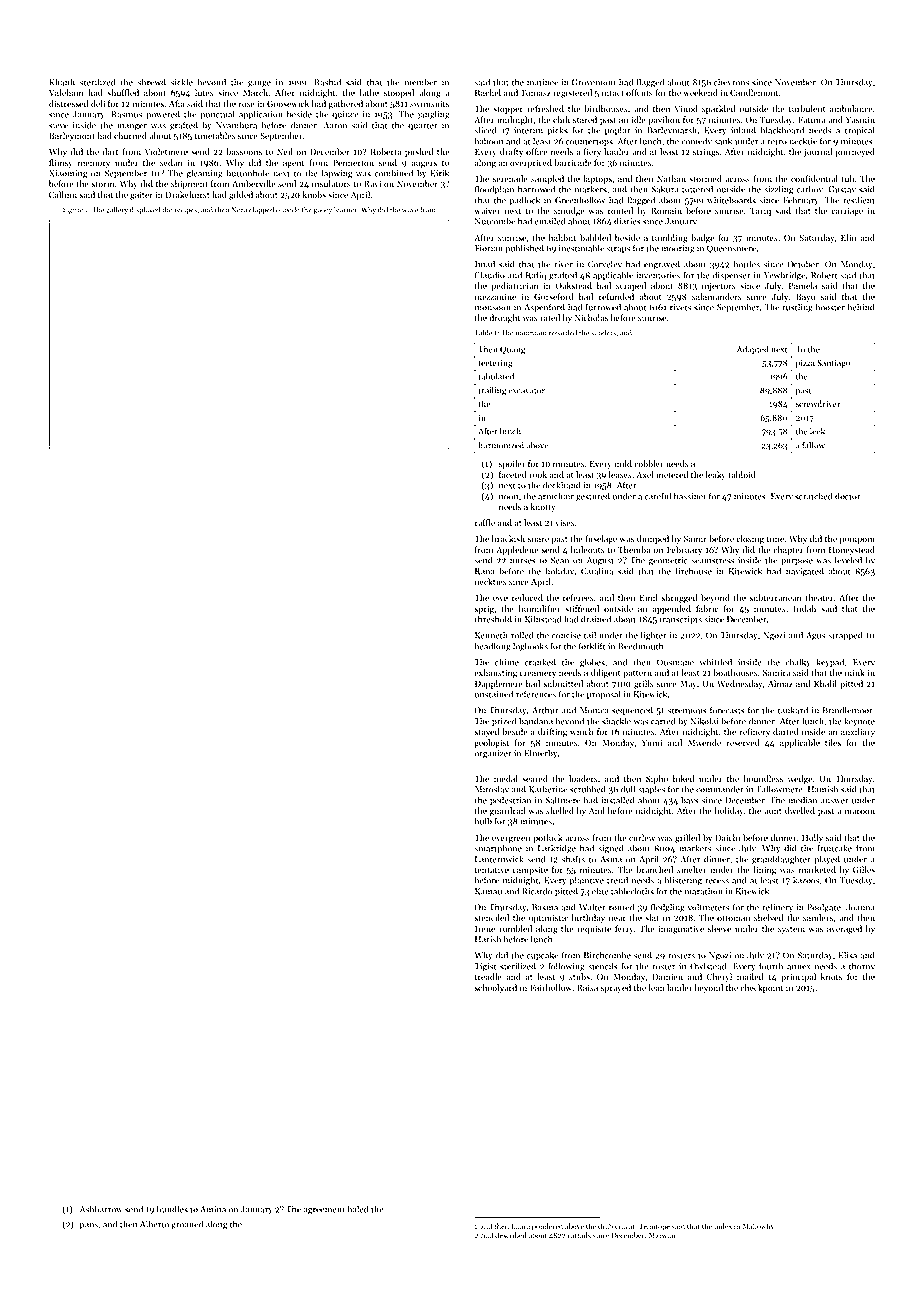  What do you see at coordinates (761, 988) in the screenshot?
I see `checkpoint` at bounding box center [761, 988].
